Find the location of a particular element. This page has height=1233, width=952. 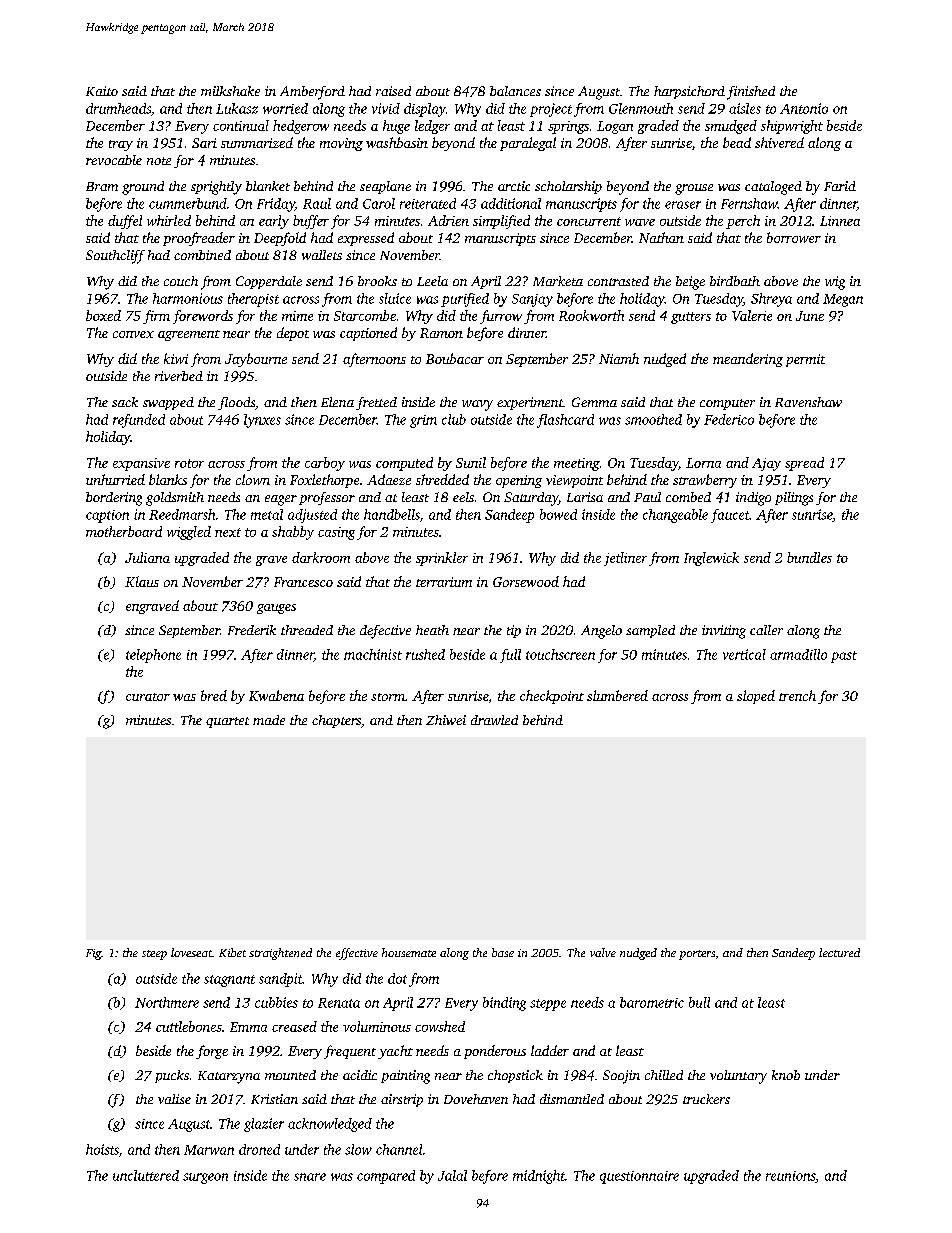

droned is located at coordinates (259, 1149).
